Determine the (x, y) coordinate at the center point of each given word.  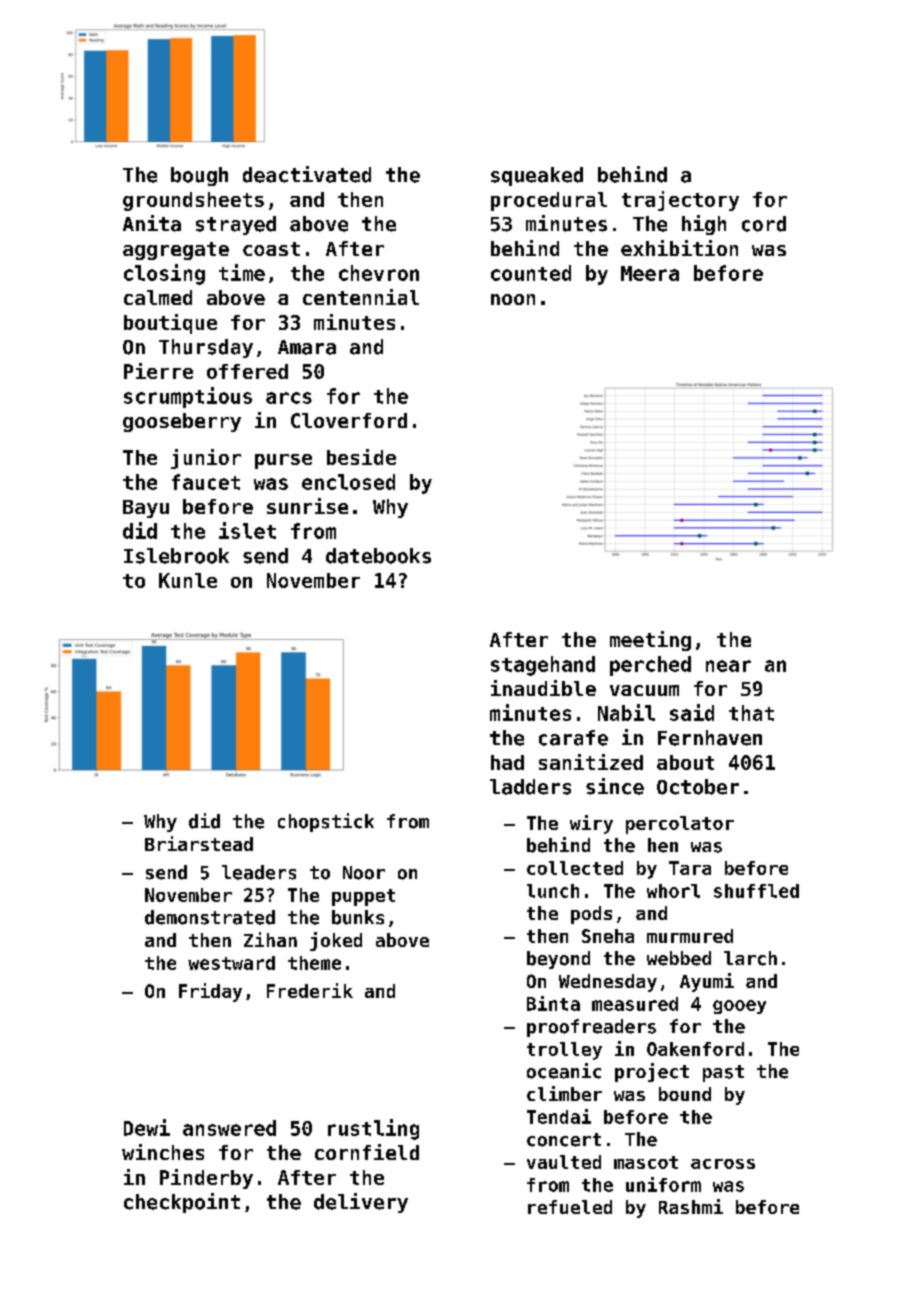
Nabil (626, 712)
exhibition (679, 248)
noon (513, 299)
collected (575, 868)
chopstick (326, 822)
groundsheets (193, 201)
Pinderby (206, 1179)
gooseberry (182, 422)
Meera (650, 273)
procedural (549, 201)
